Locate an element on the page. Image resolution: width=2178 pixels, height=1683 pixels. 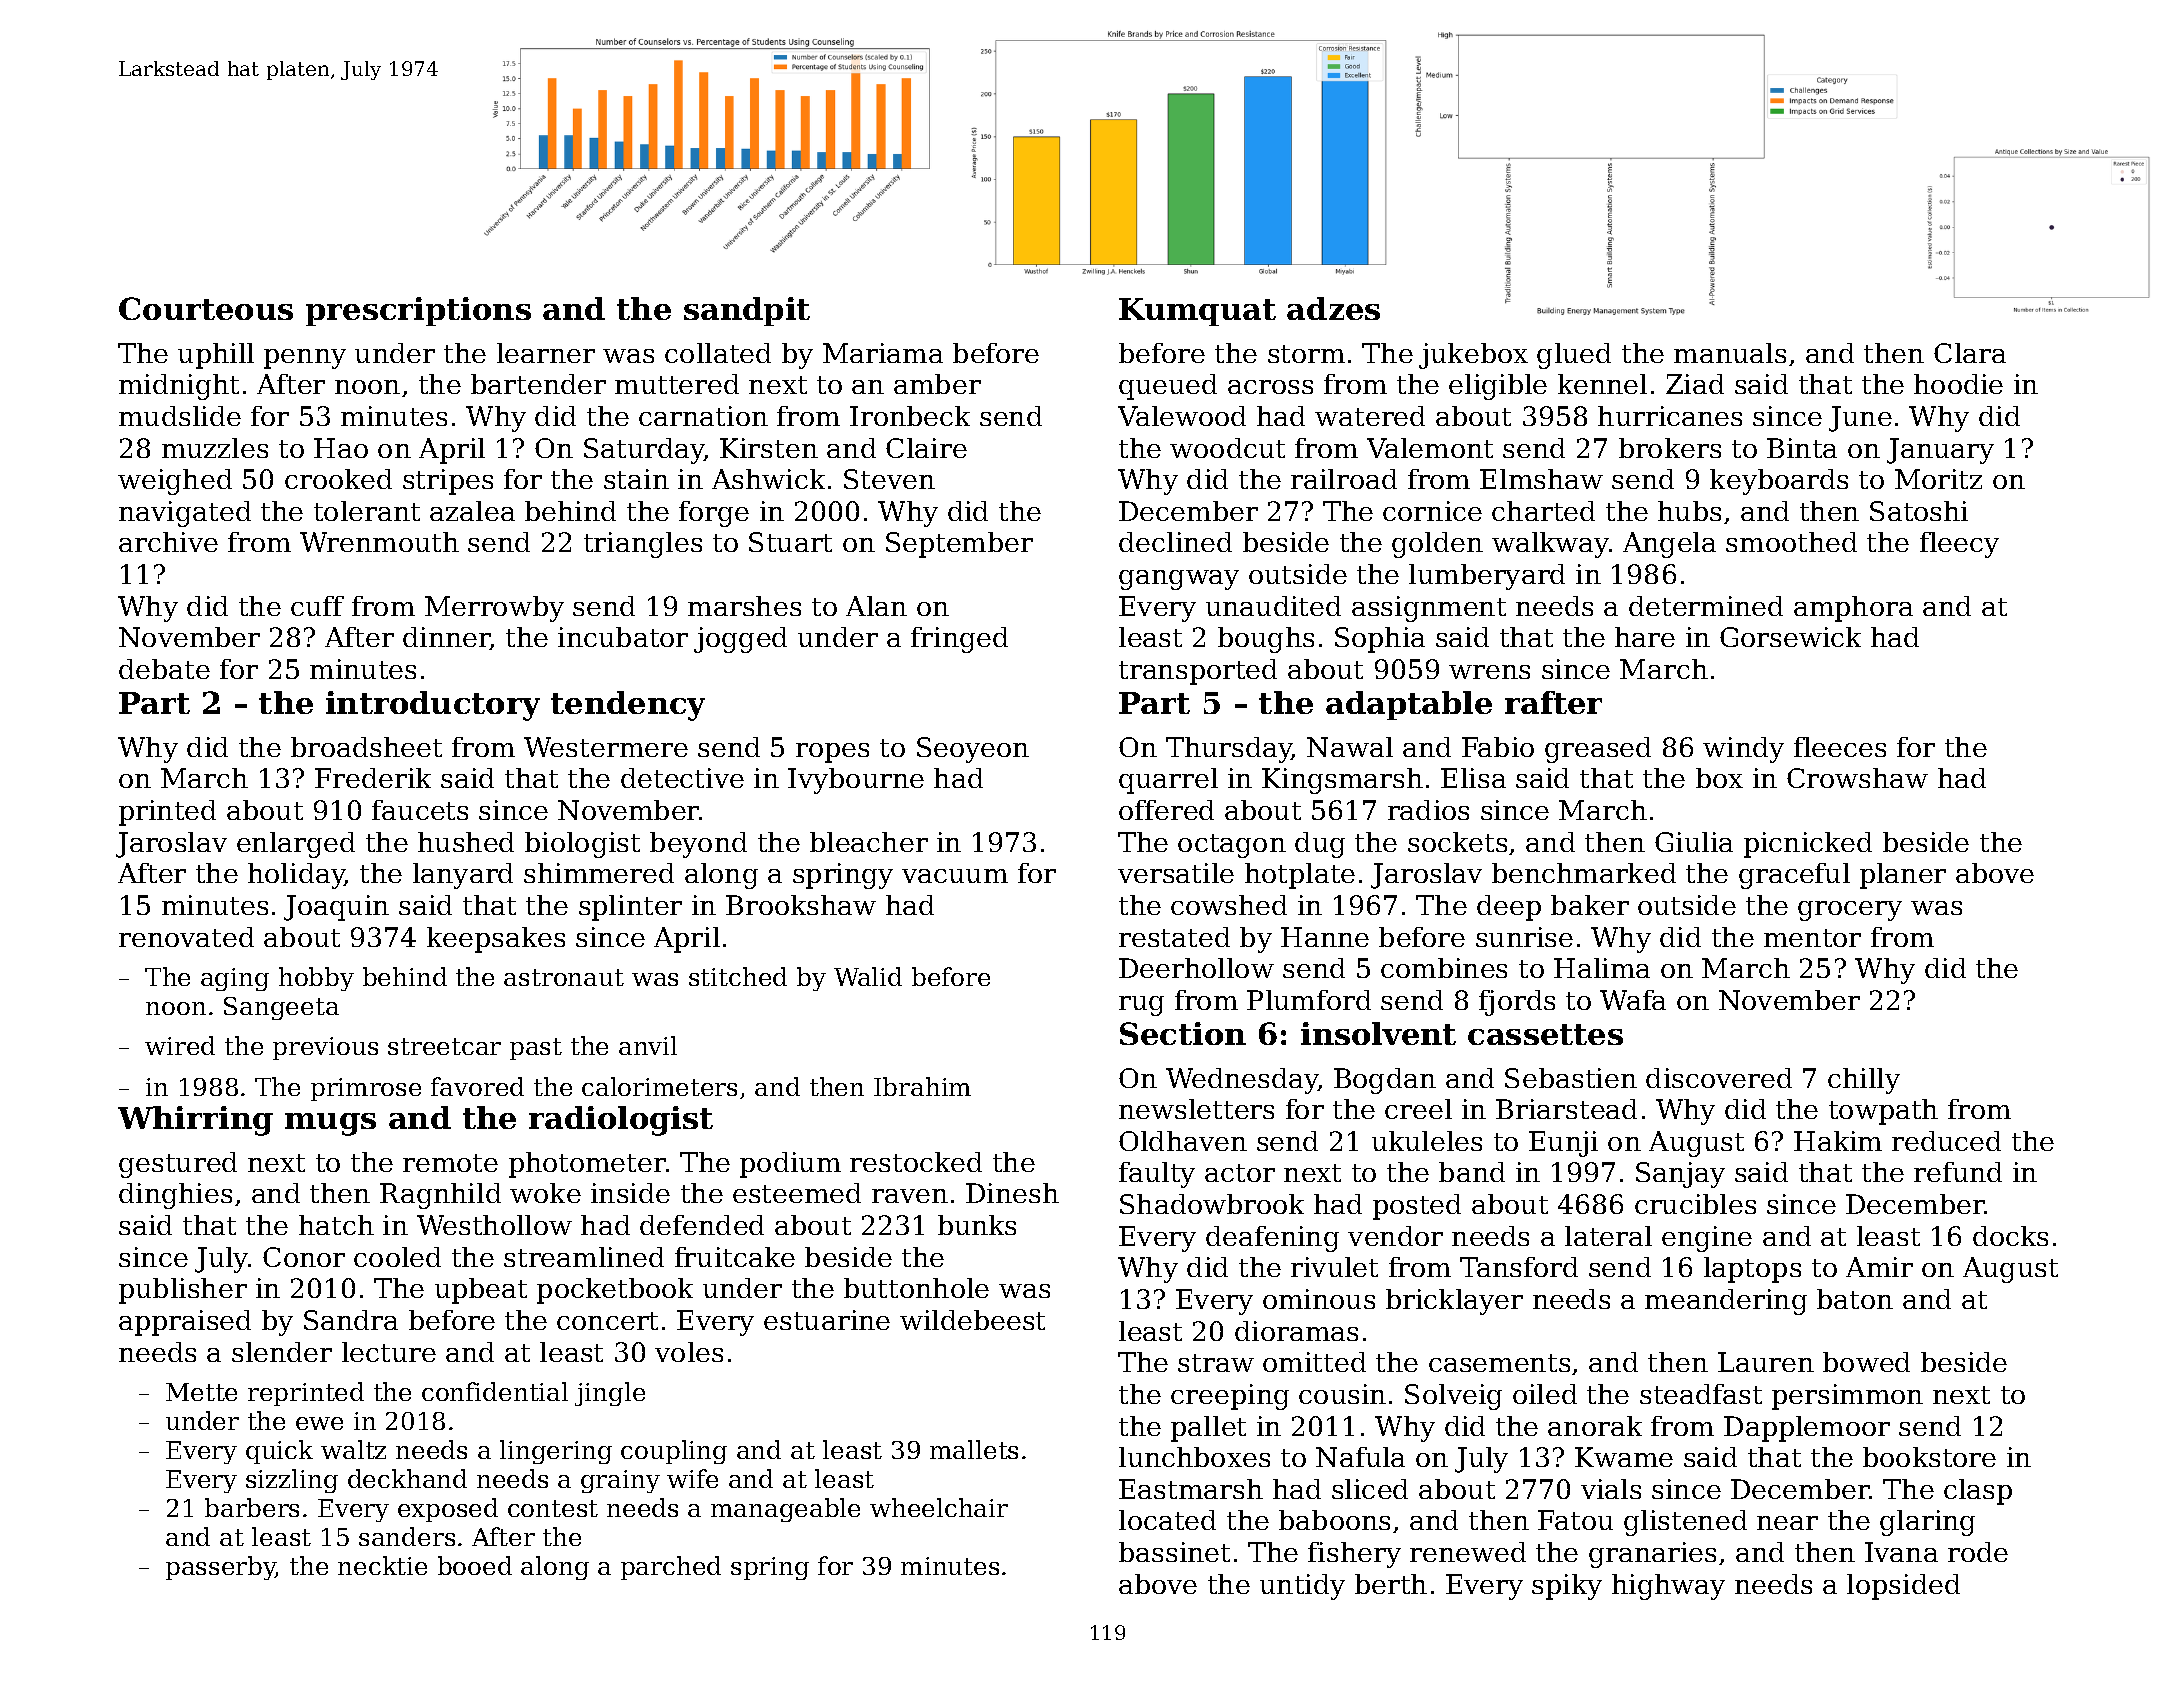
faulty is located at coordinates (1157, 1175).
